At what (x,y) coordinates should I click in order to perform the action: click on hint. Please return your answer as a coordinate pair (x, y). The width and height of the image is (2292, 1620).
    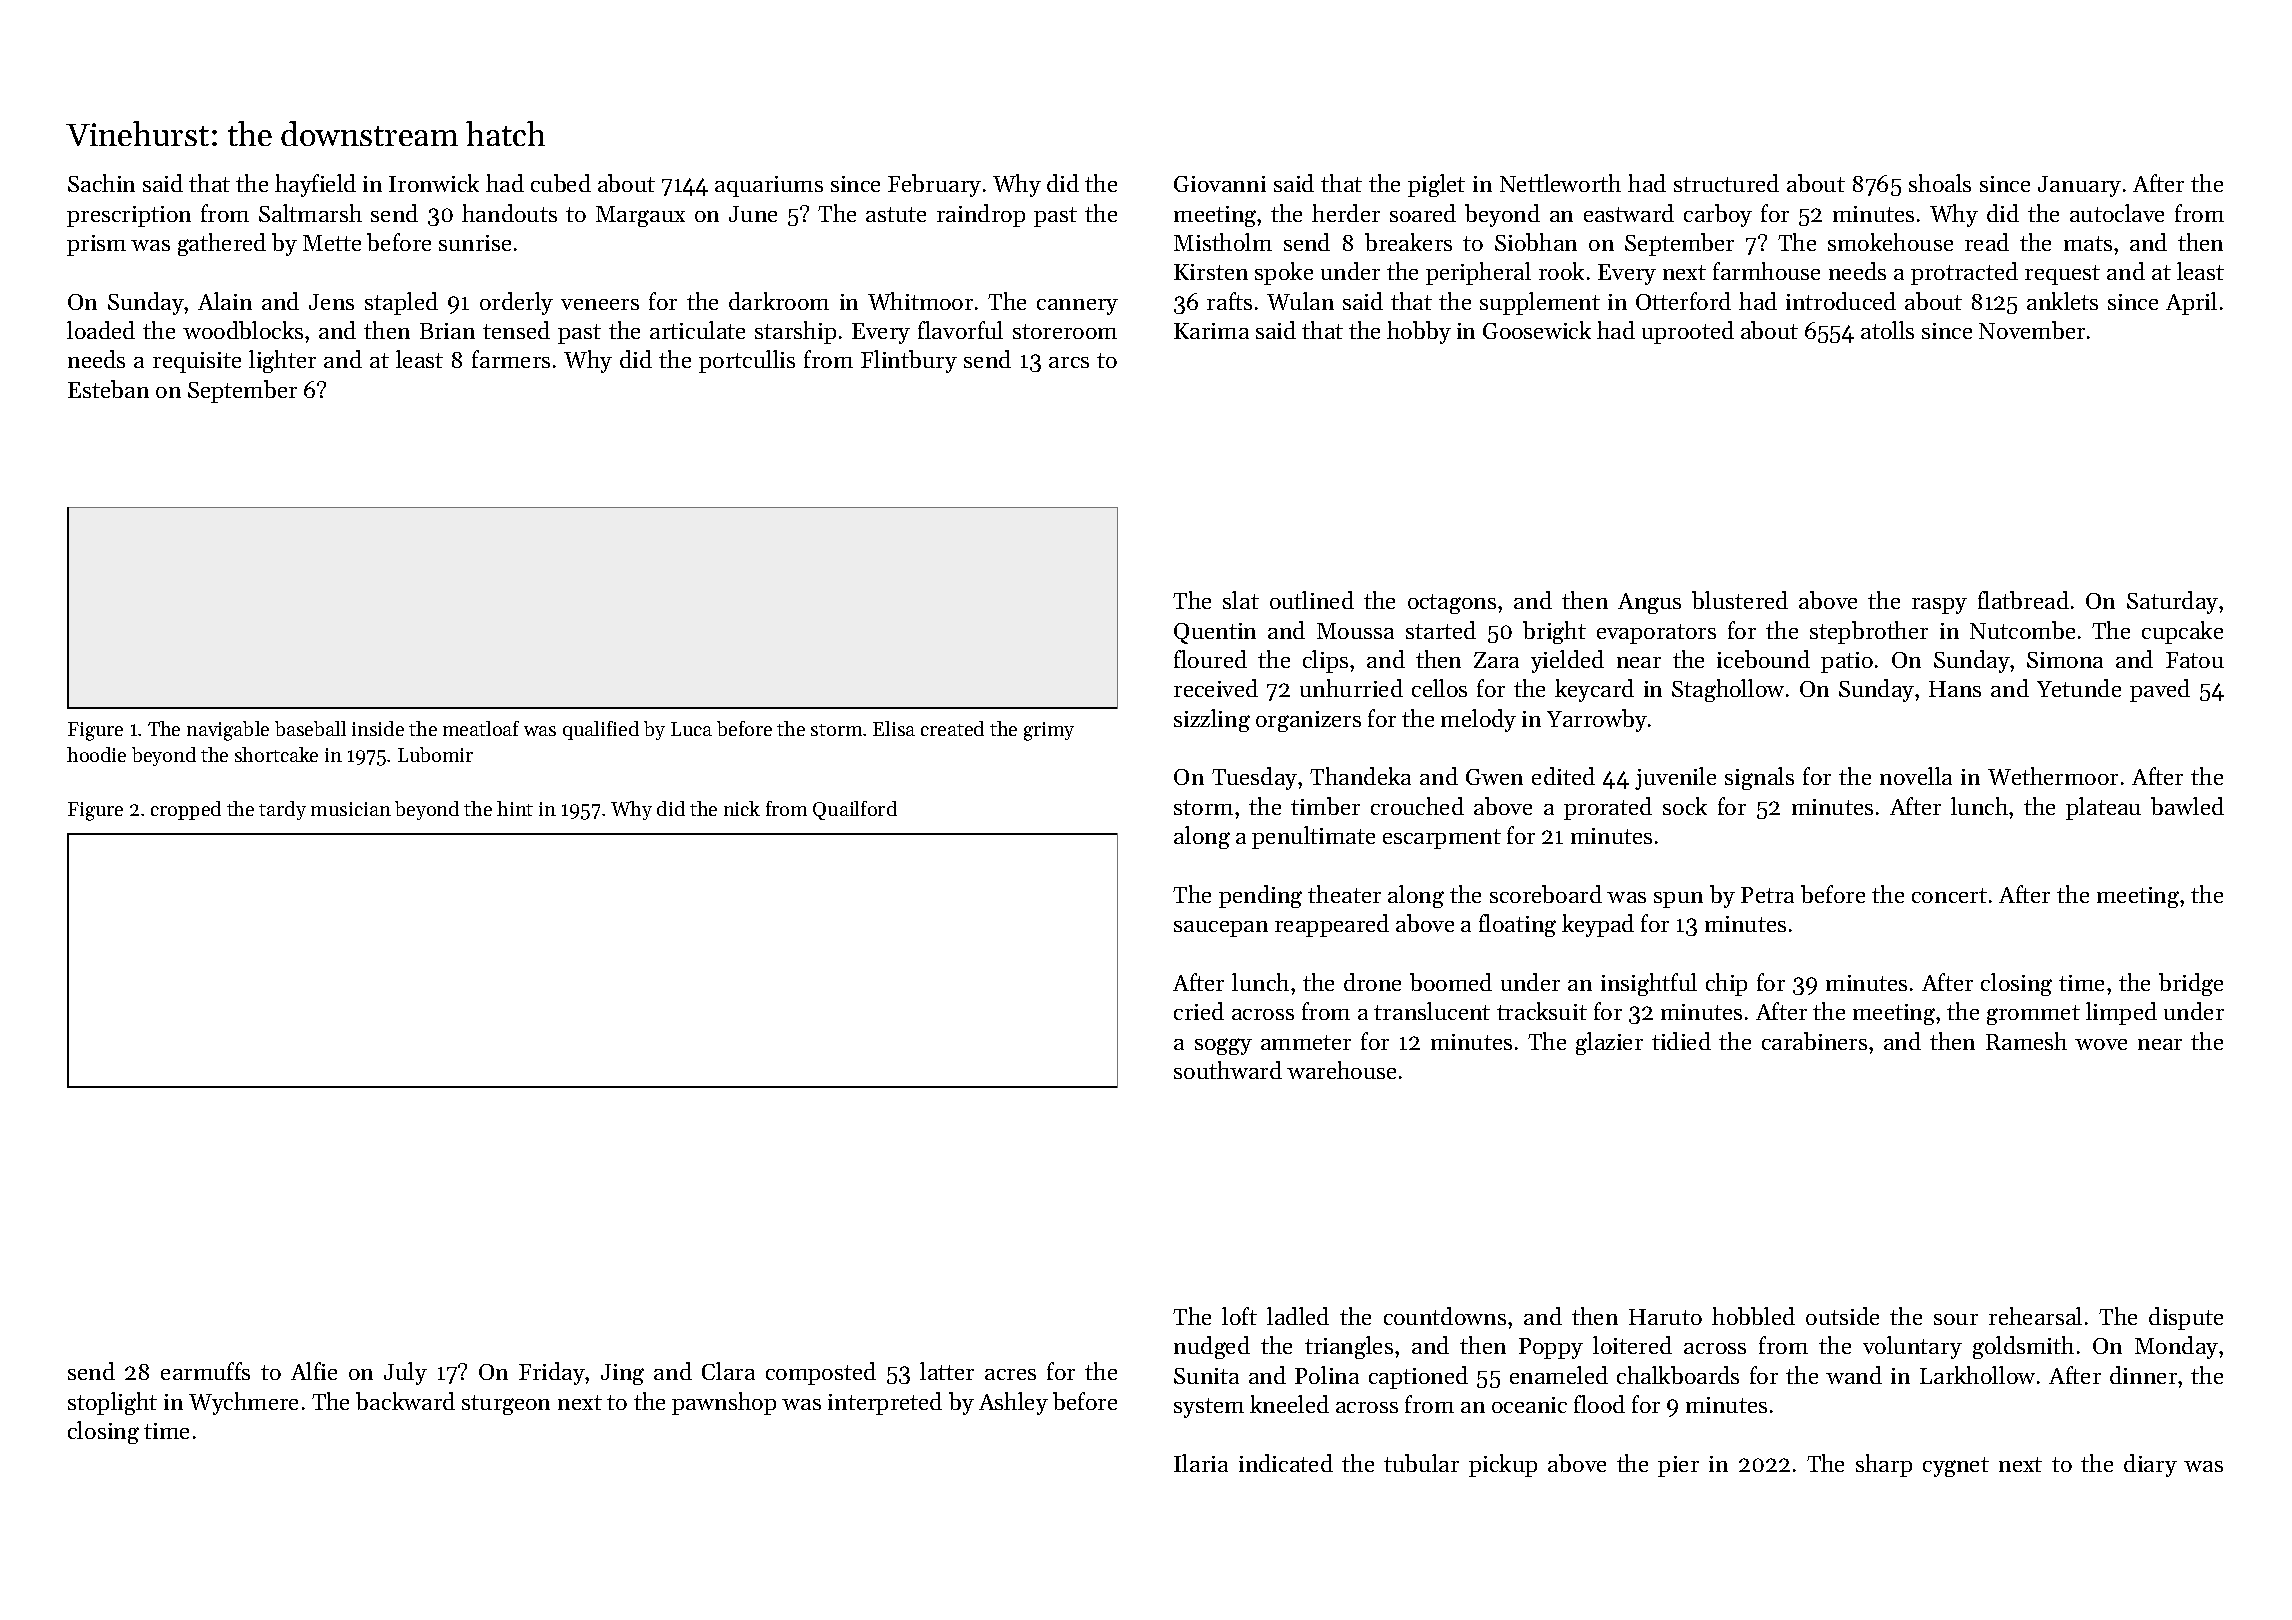
    Looking at the image, I should click on (515, 808).
